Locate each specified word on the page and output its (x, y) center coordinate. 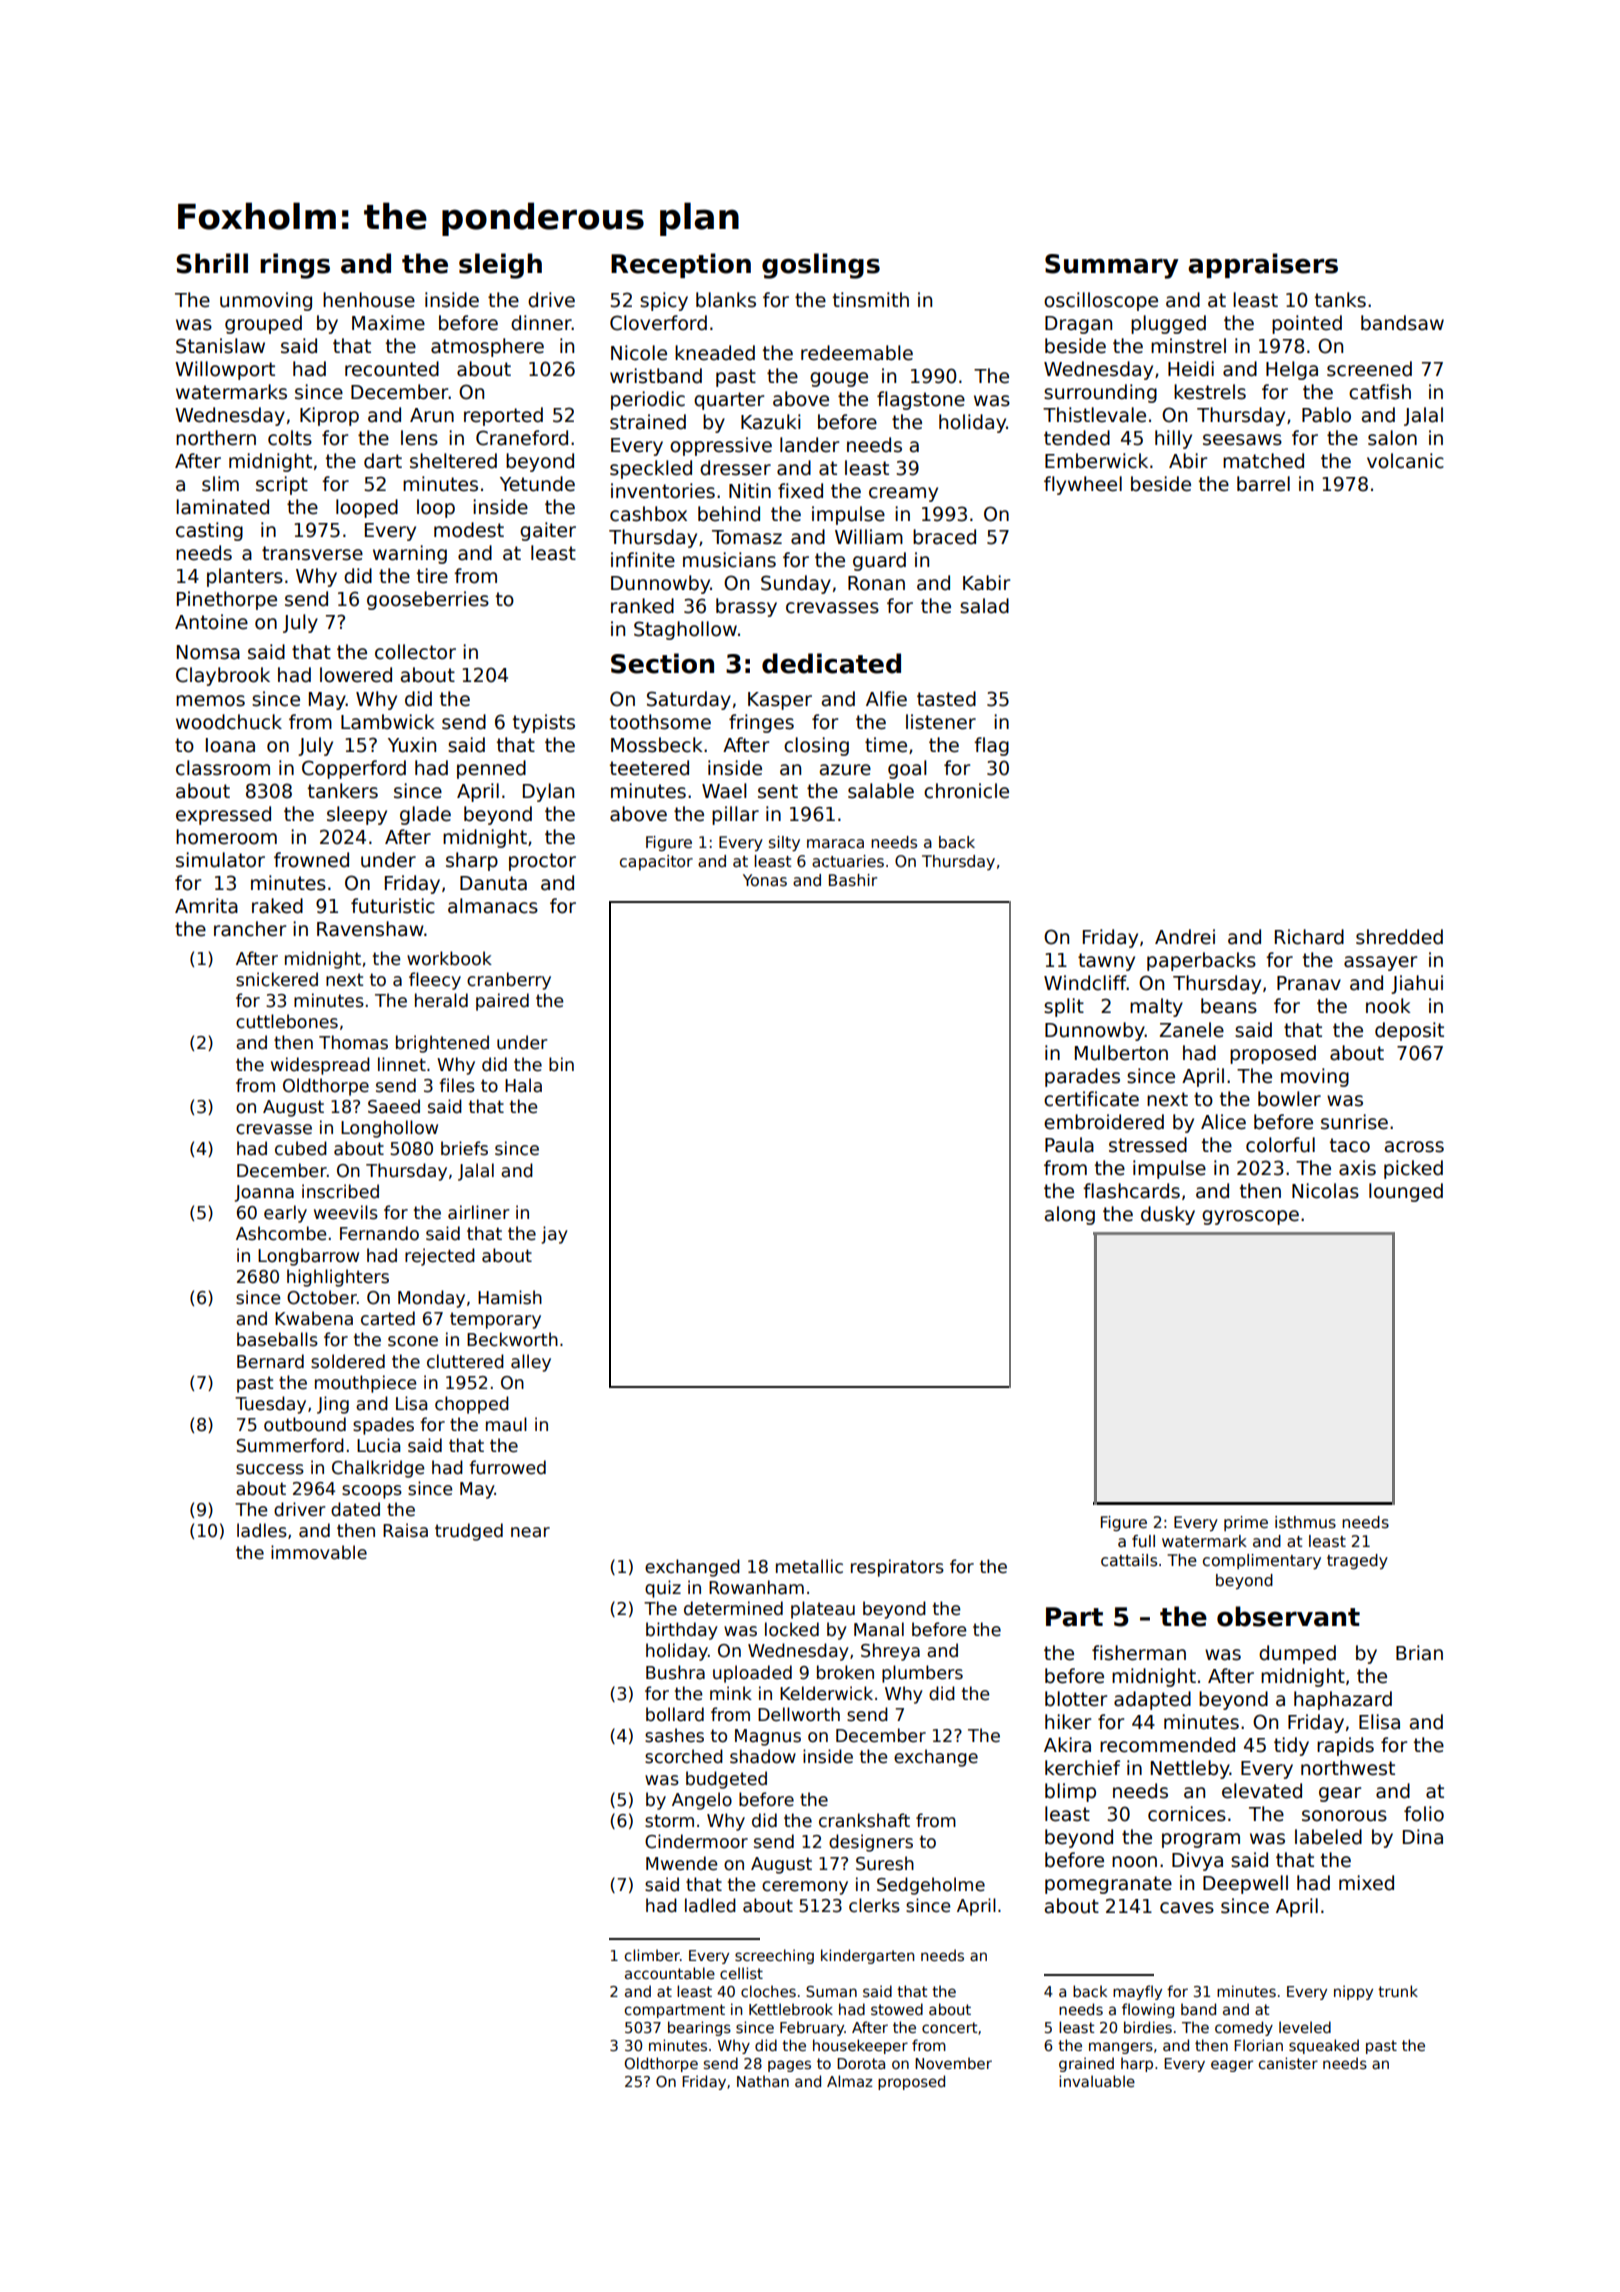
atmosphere (487, 347)
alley (531, 1363)
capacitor (656, 862)
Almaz (849, 2081)
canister (1288, 2063)
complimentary (1262, 1561)
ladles (262, 1530)
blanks (726, 300)
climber (652, 1955)
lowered (356, 675)
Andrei (1185, 937)
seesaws (1242, 440)
